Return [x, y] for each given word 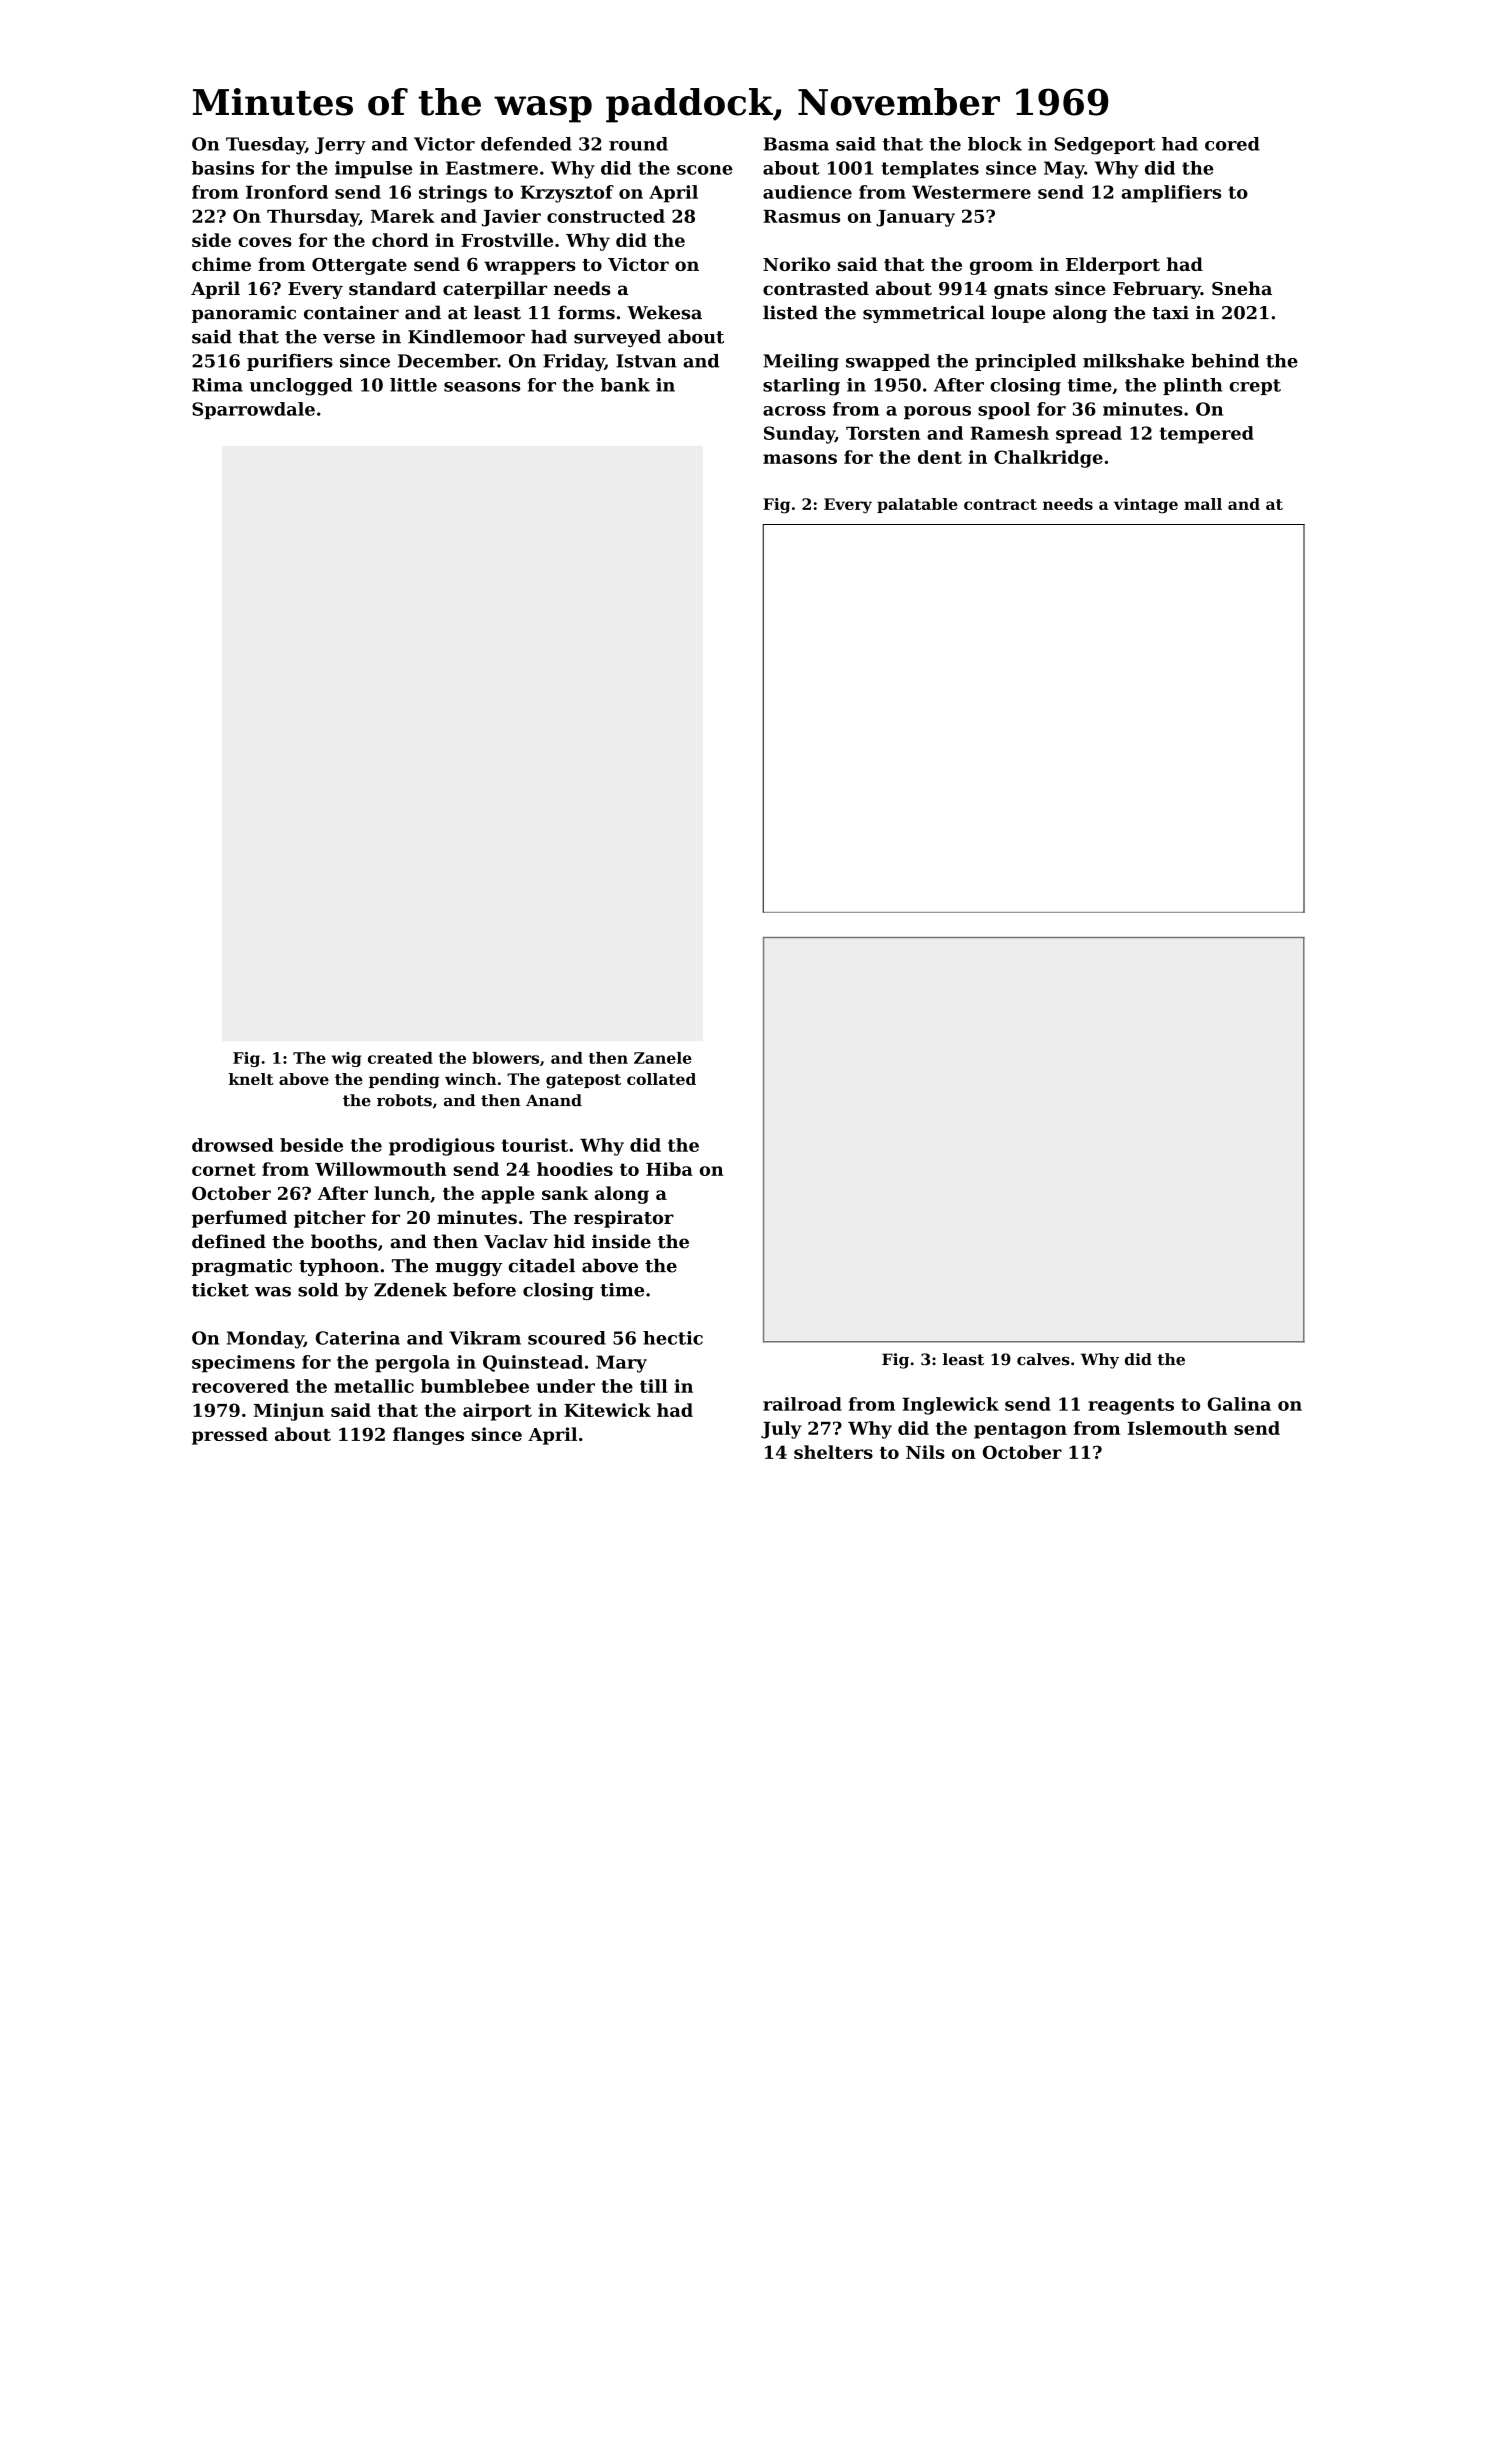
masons [800, 459]
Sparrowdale [253, 410]
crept [1255, 387]
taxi [1170, 312]
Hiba [669, 1169]
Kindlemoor [466, 337]
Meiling [801, 363]
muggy [469, 1269]
